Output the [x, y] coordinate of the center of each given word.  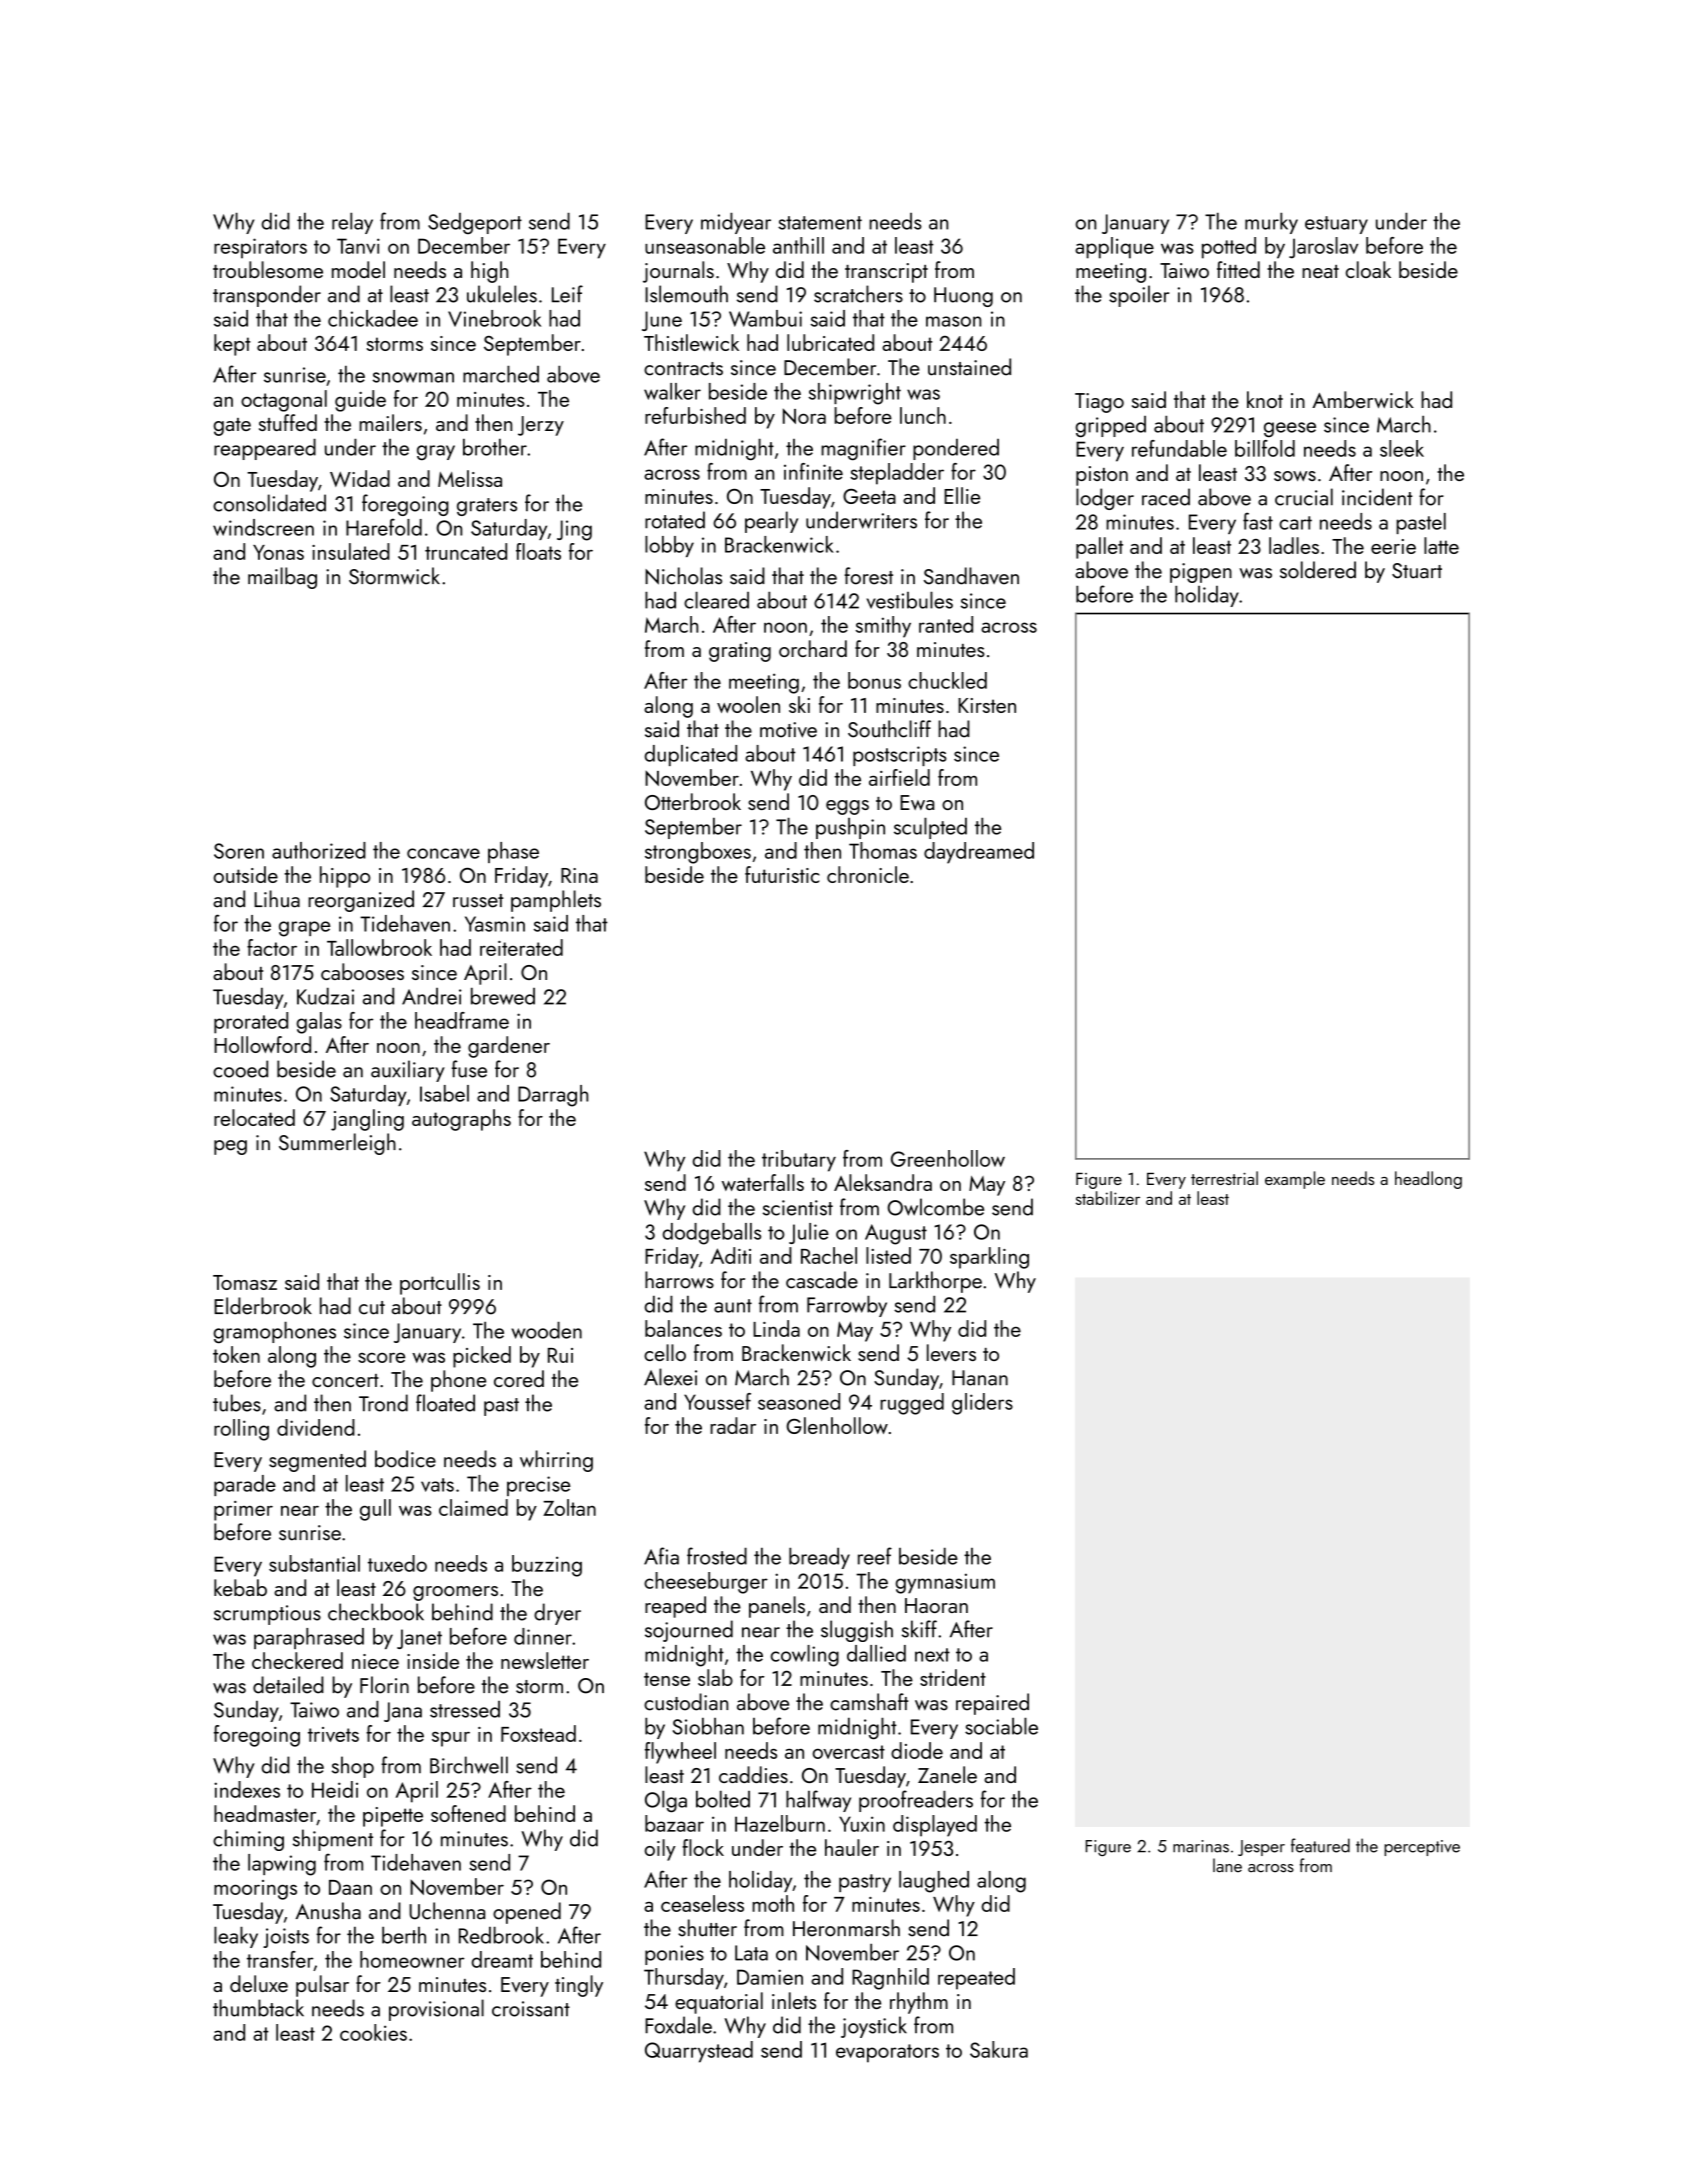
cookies [373, 2032]
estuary [1336, 225]
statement [820, 223]
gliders [982, 1404]
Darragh [553, 1096]
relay [352, 223]
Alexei [670, 1377]
